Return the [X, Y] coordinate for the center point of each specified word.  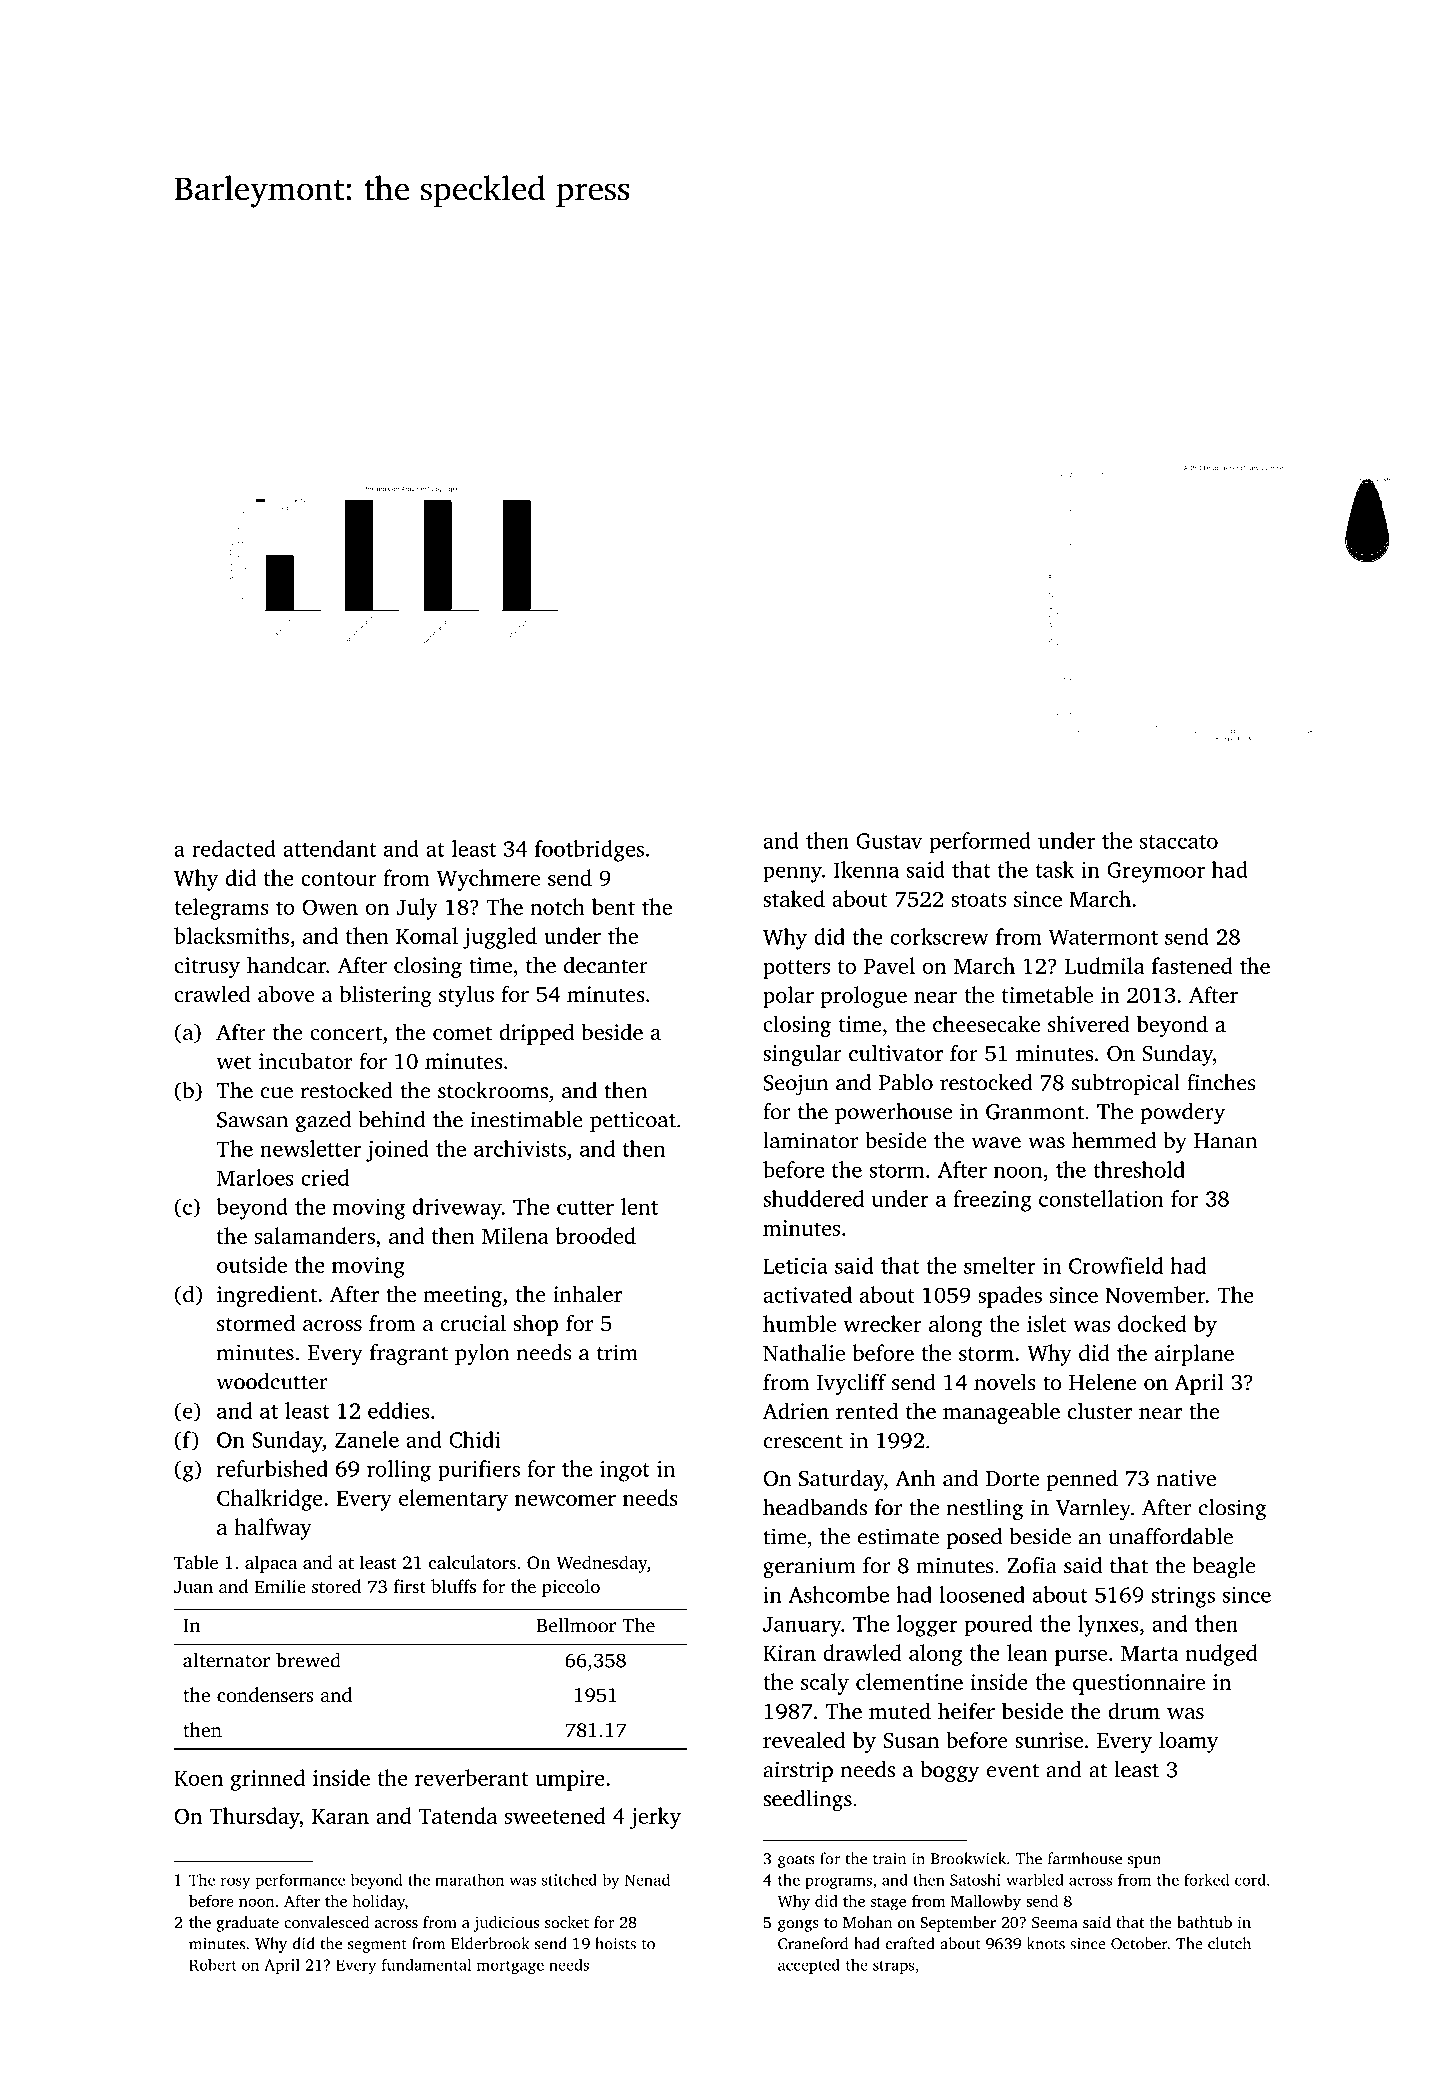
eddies [399, 1410]
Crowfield [1116, 1265]
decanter [606, 964]
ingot [625, 1471]
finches [1221, 1082]
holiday [378, 1903]
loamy [1188, 1742]
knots [1046, 1943]
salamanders [315, 1235]
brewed [308, 1660]
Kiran [789, 1653]
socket [567, 1922]
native [1186, 1478]
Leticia [795, 1266]
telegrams [221, 909]
